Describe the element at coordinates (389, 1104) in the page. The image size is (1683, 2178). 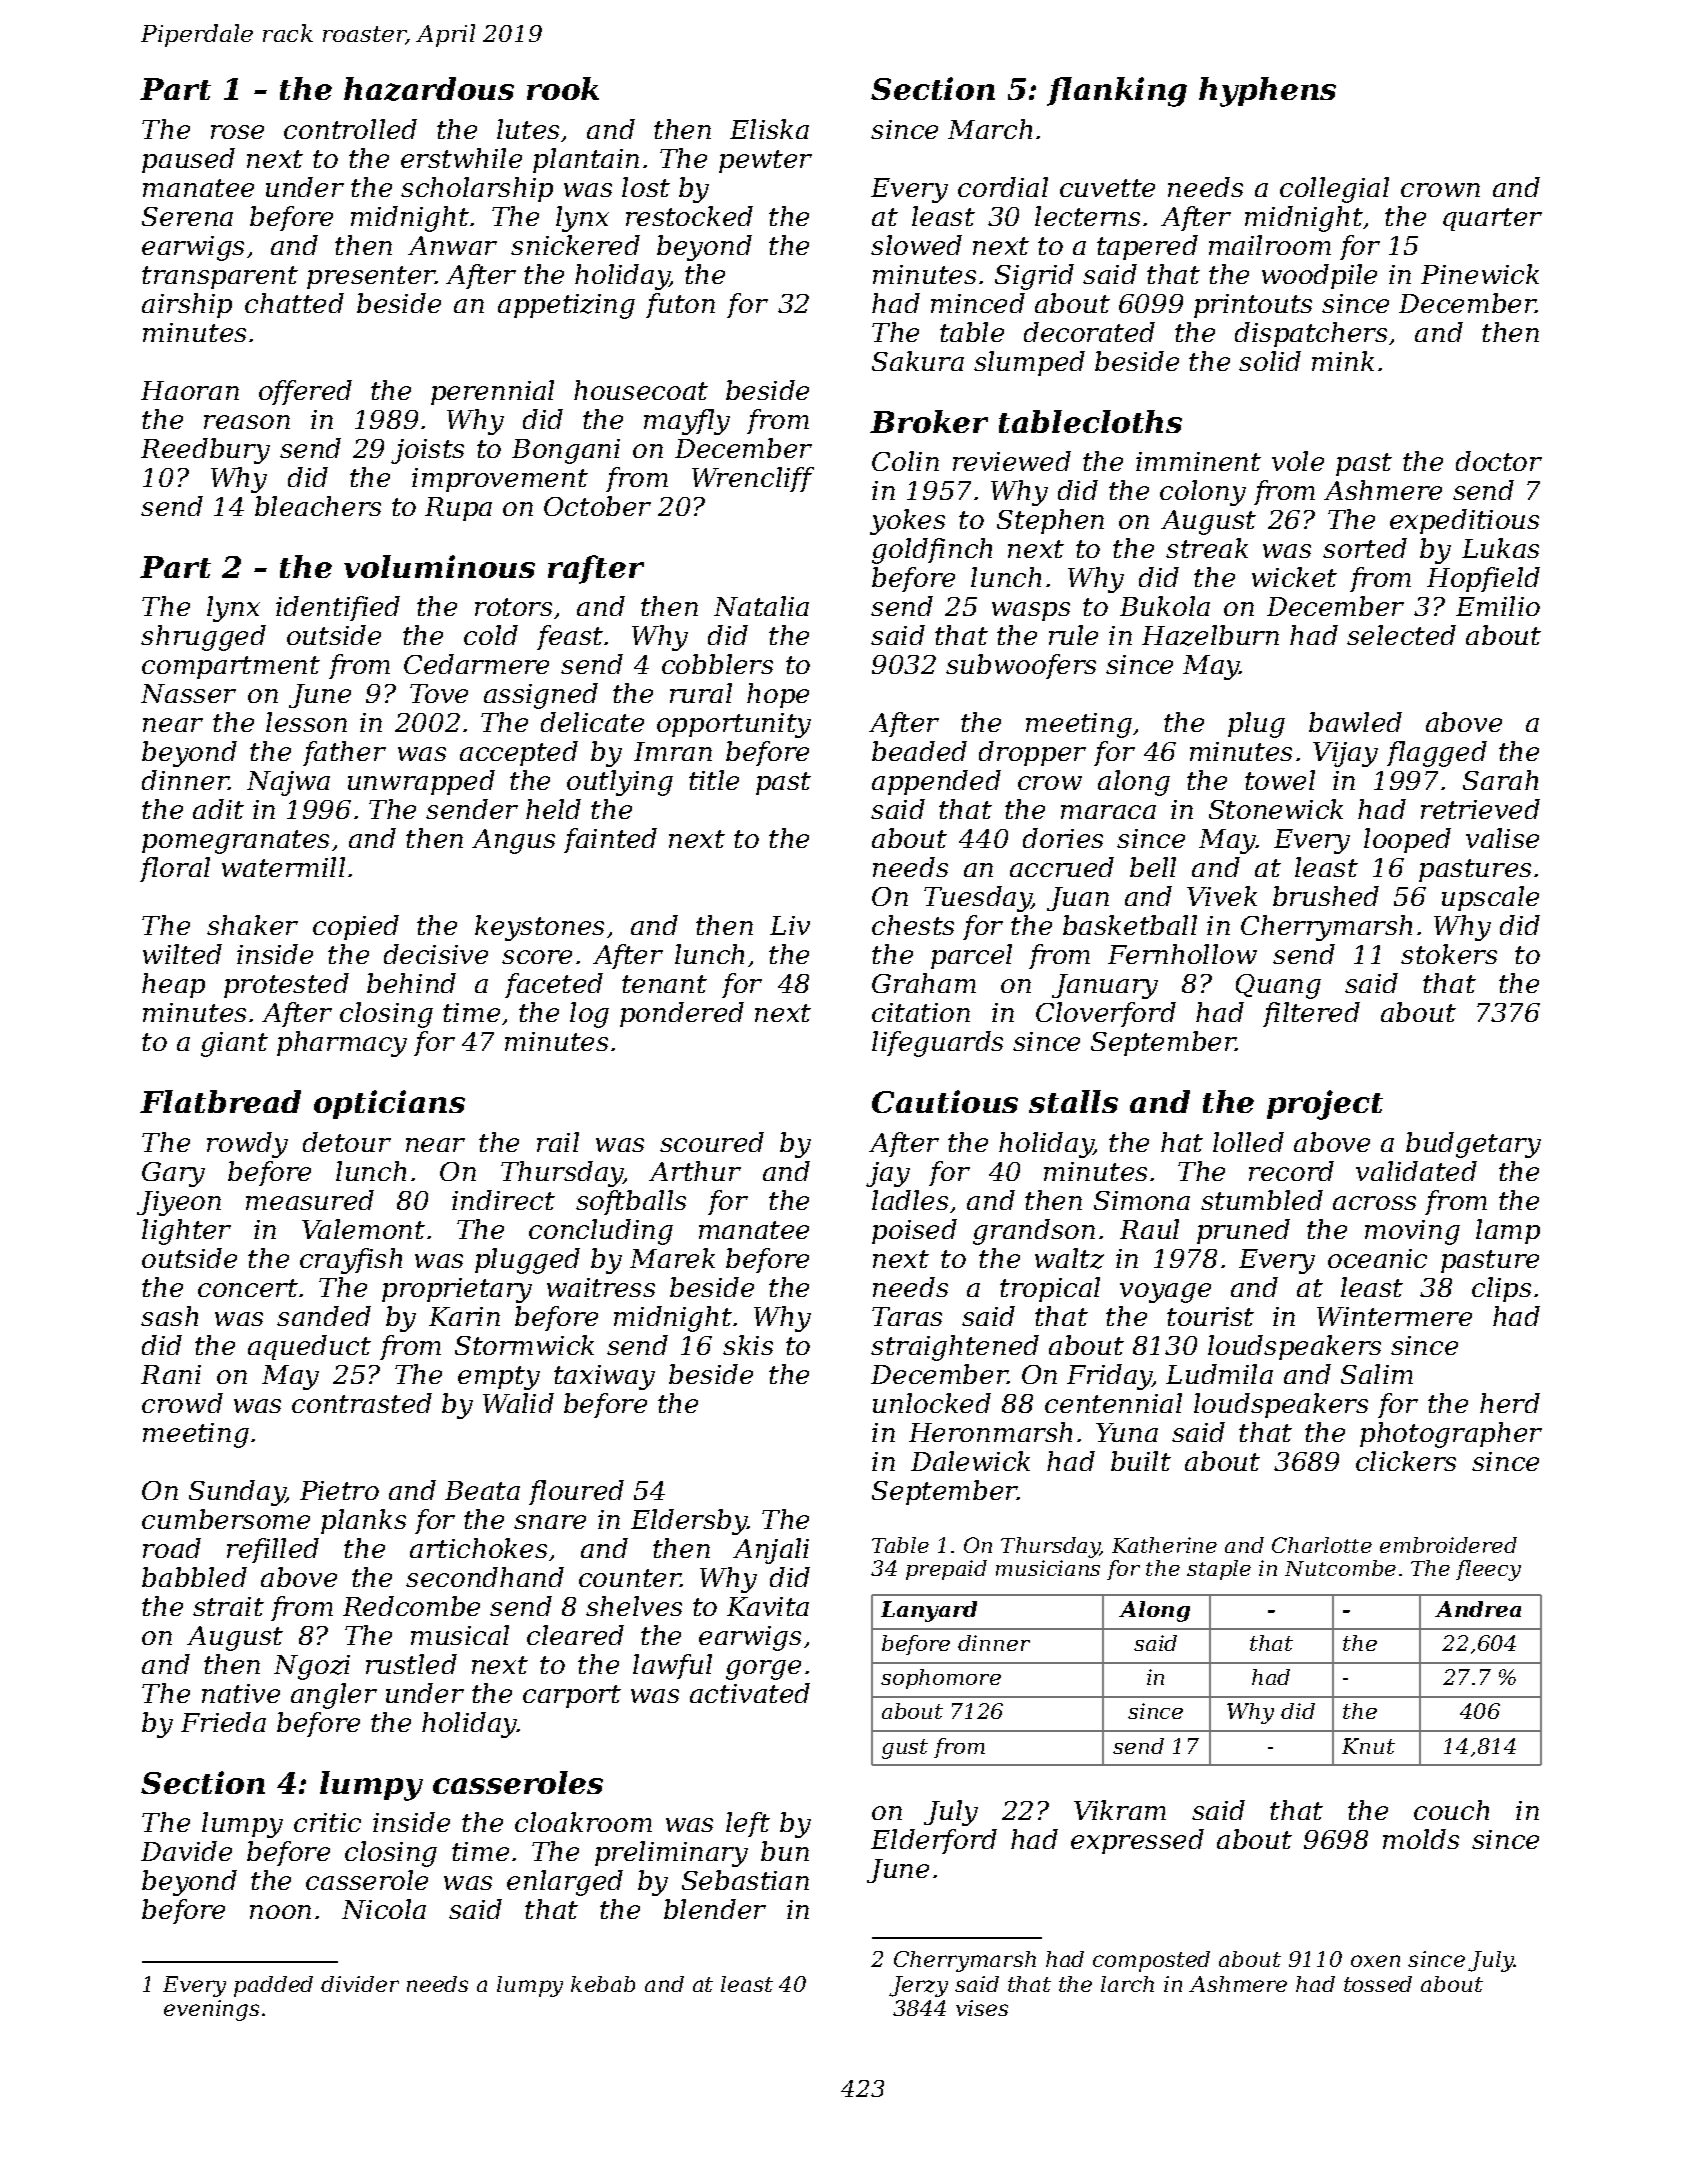
I see `opticians` at that location.
